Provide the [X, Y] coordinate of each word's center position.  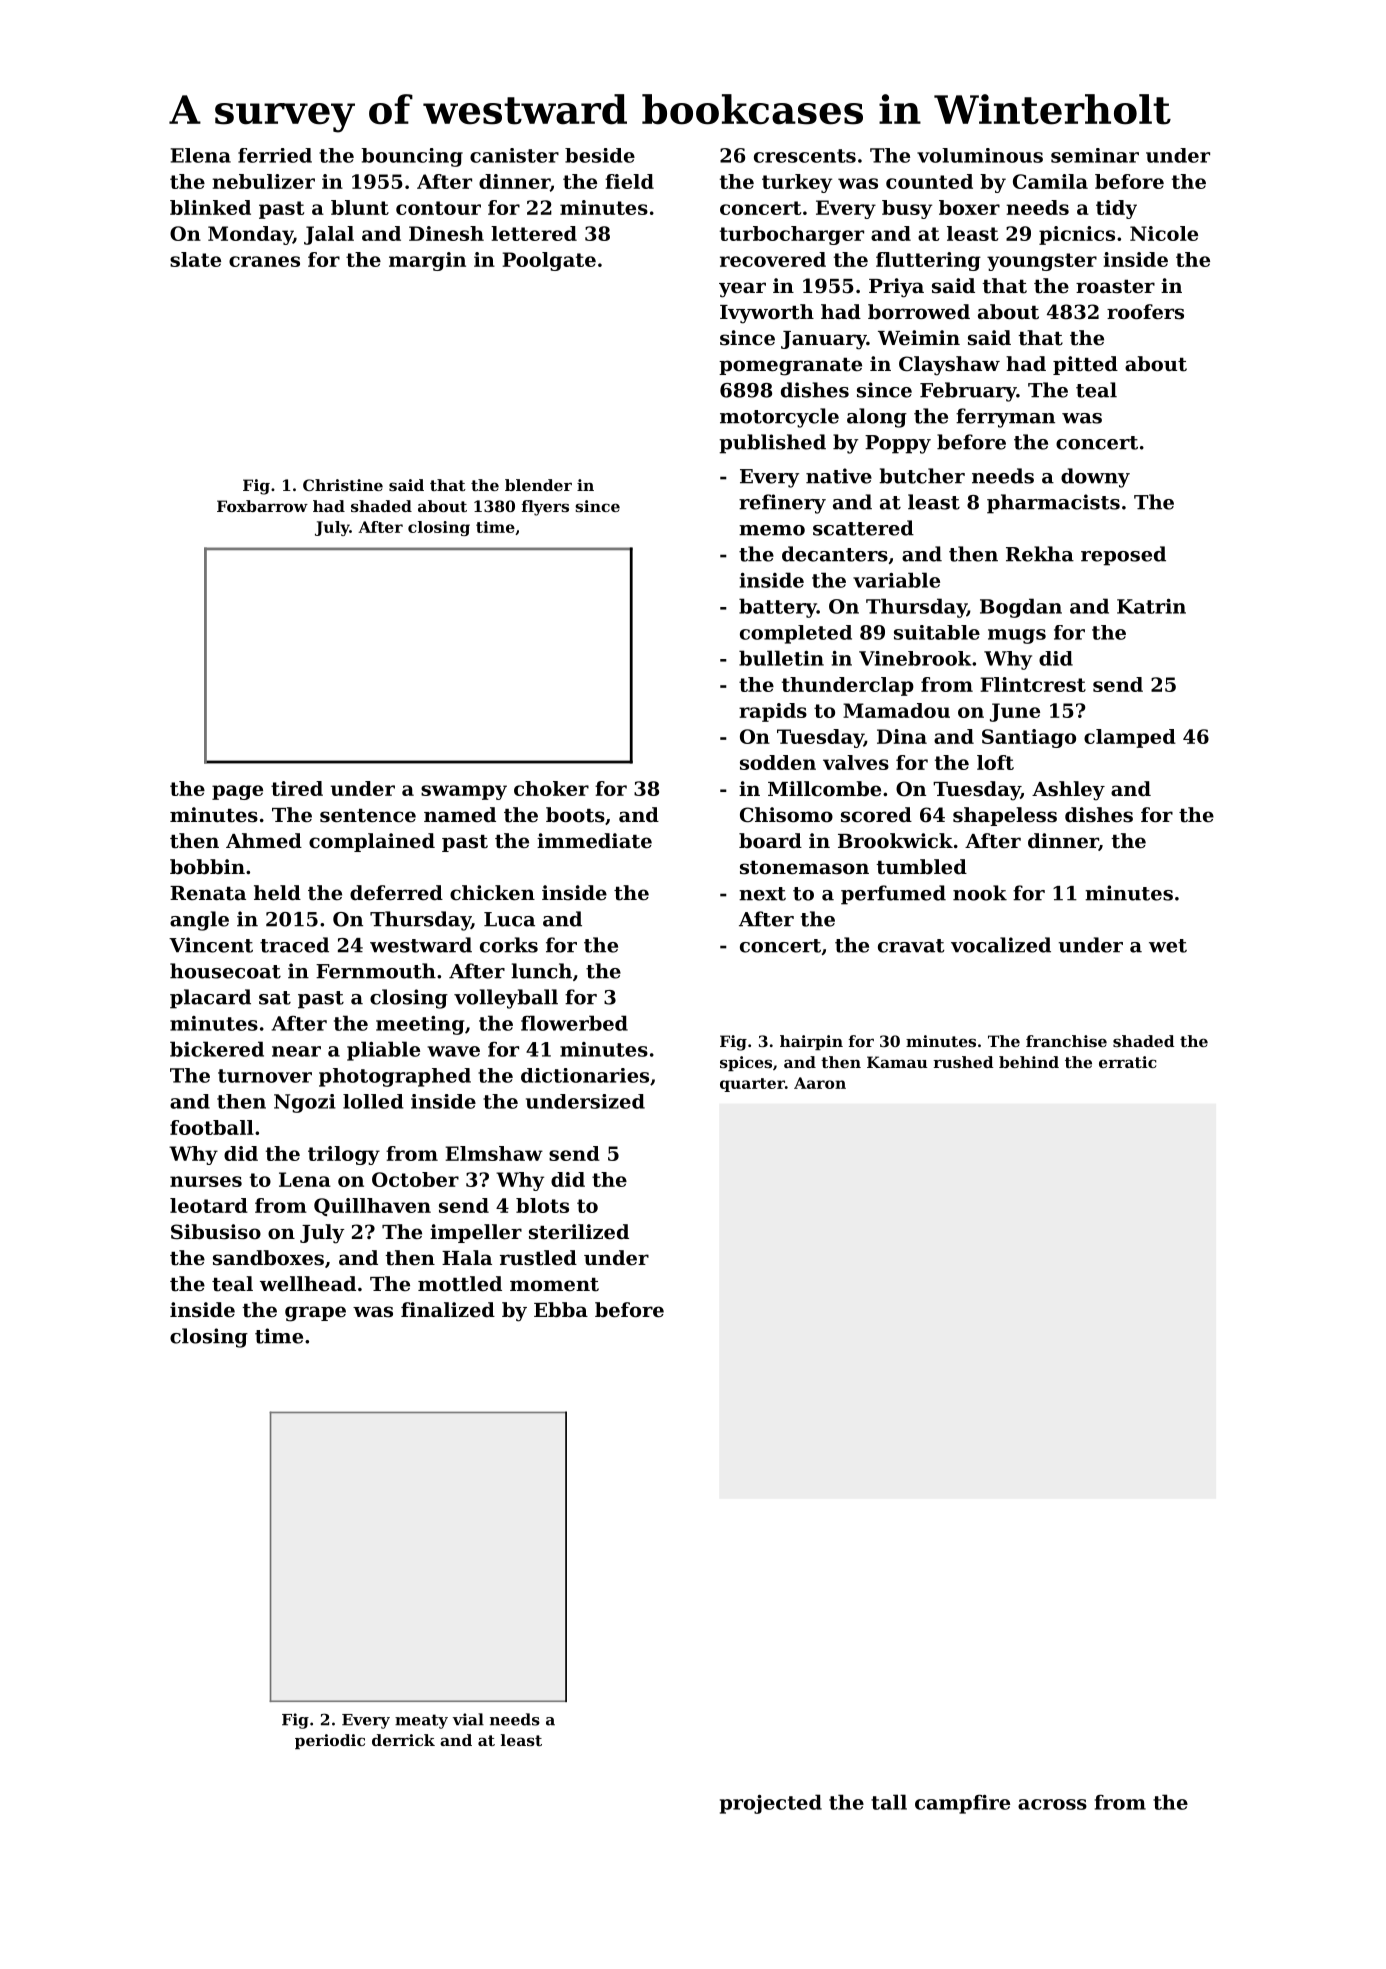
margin [427, 261]
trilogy [344, 1155]
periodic [330, 1741]
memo [772, 530]
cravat [911, 946]
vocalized [1001, 945]
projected [771, 1804]
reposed [1123, 556]
